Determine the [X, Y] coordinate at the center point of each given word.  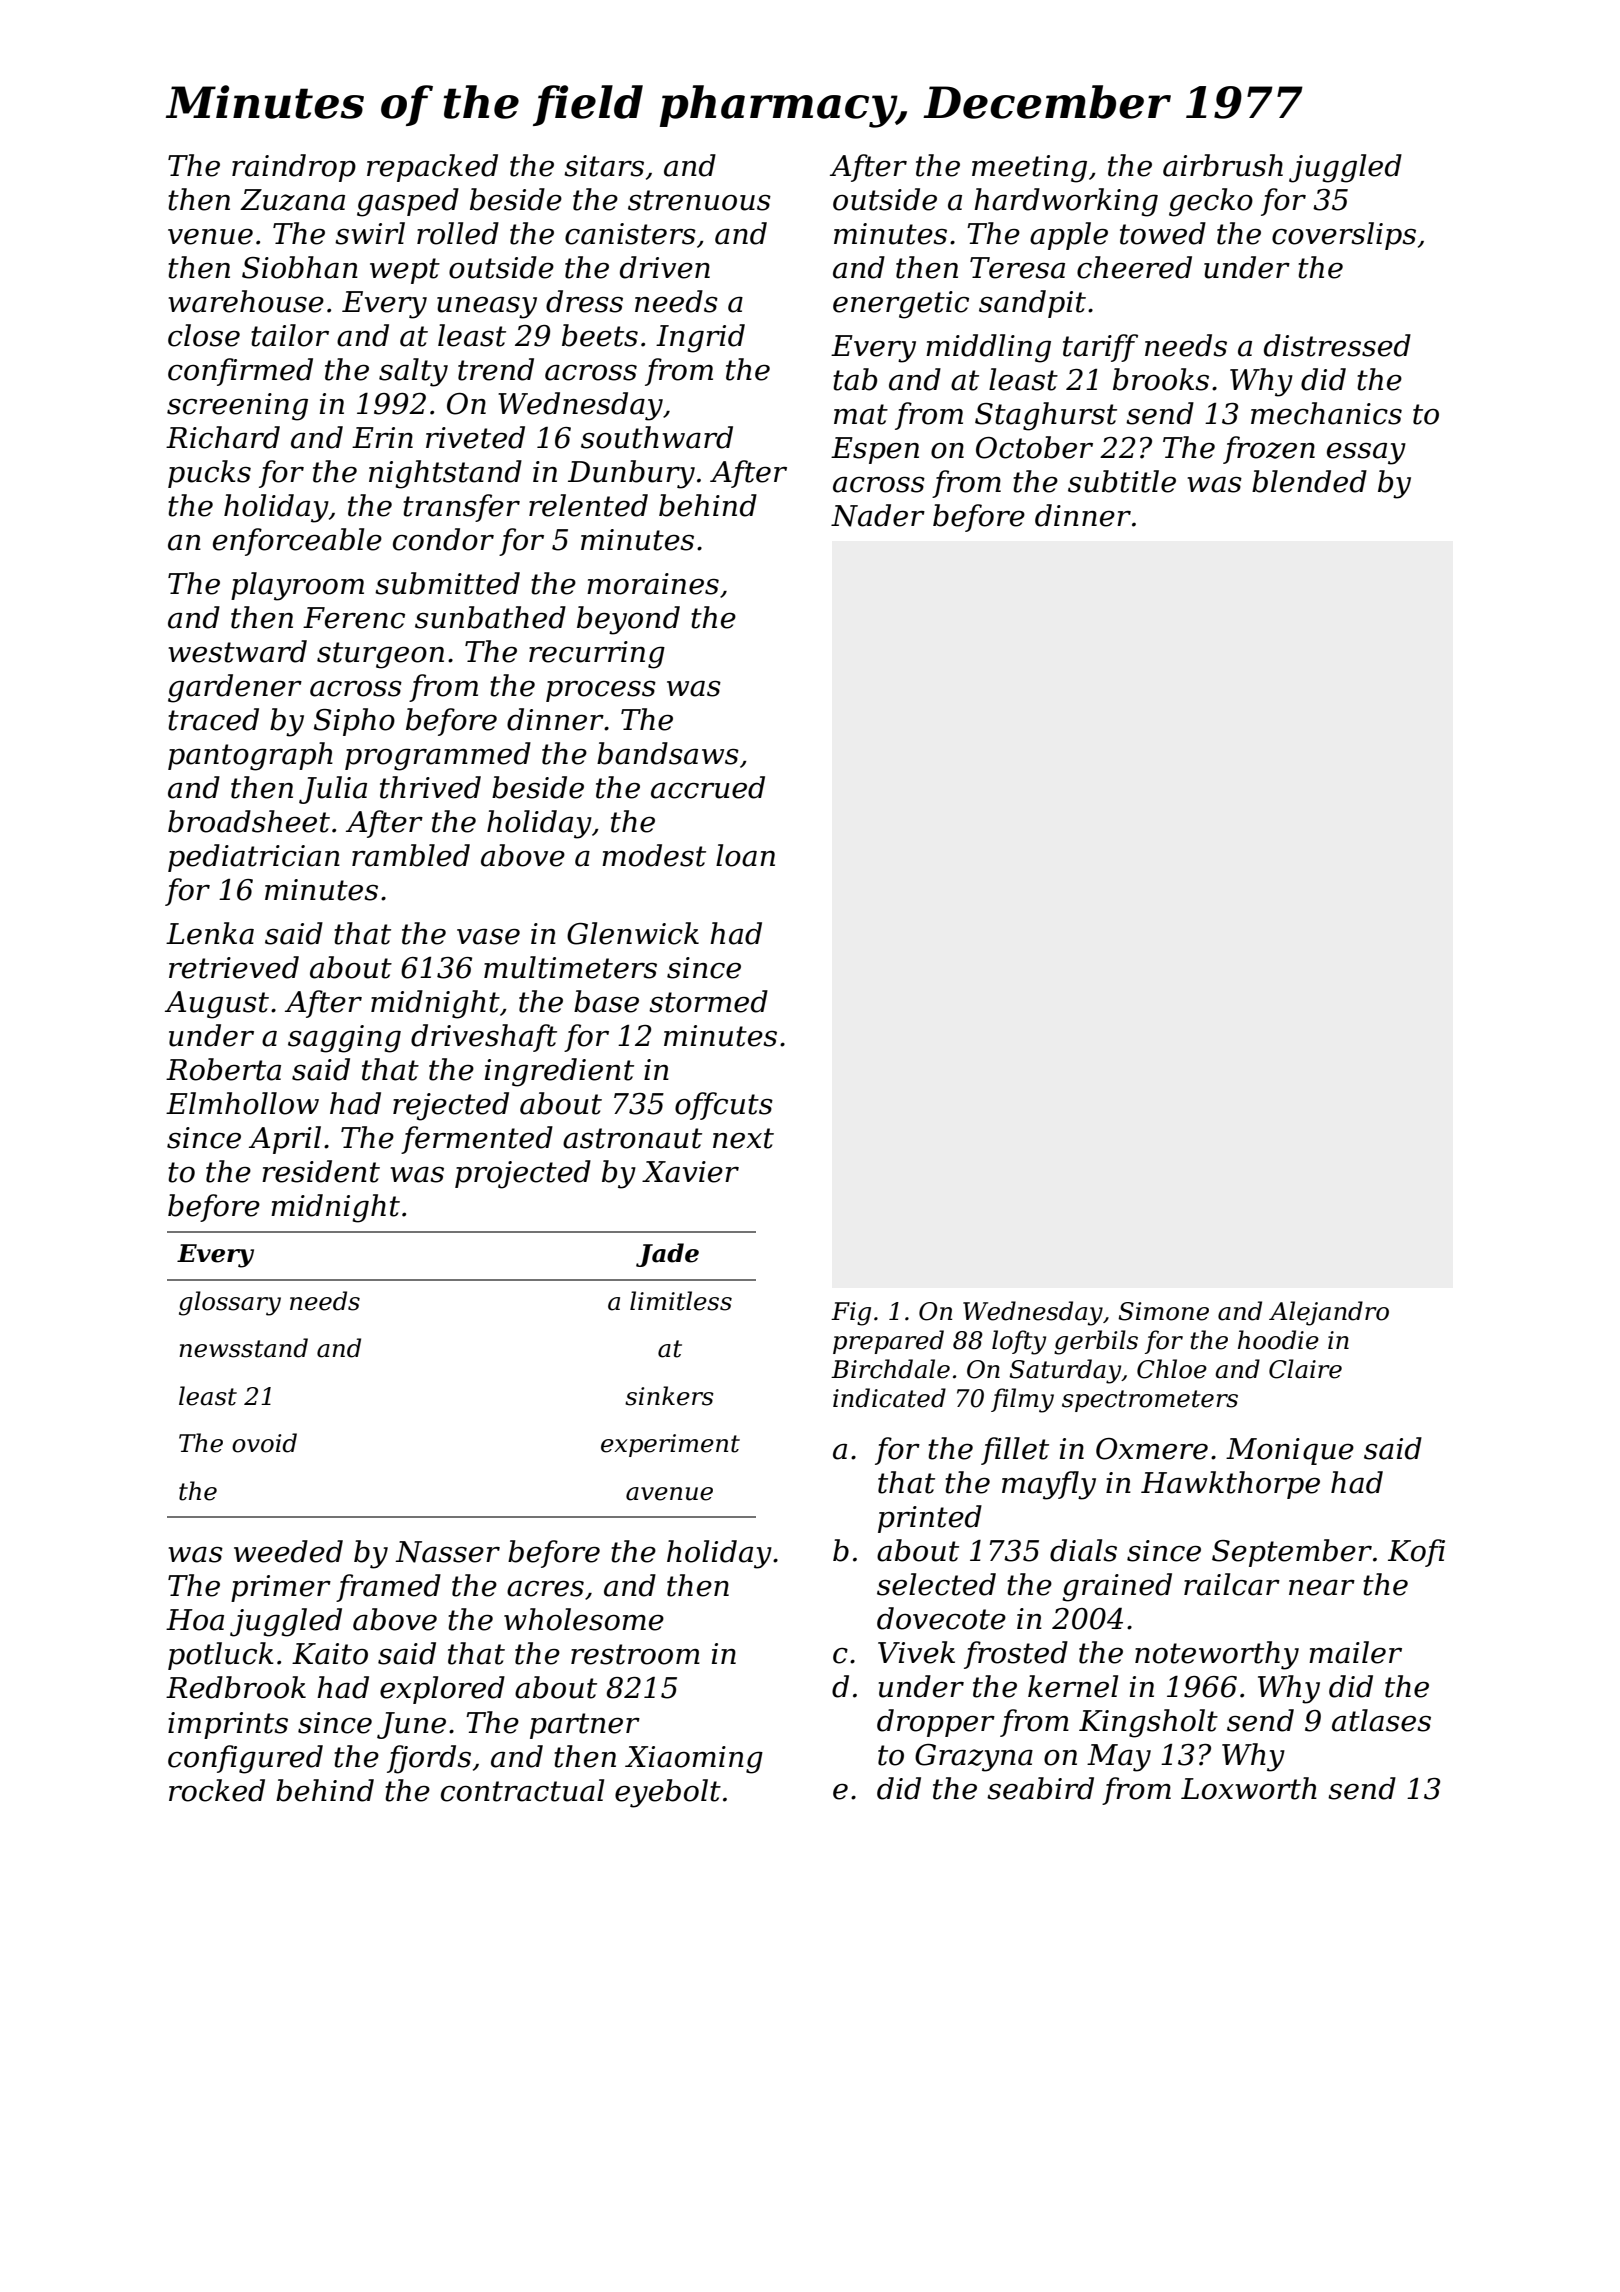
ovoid [264, 1443]
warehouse [246, 301]
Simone [1163, 1311]
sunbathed [490, 617]
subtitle [1122, 481]
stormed [708, 1001]
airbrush [1223, 165]
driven [665, 267]
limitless [681, 1301]
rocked [217, 1790]
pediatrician [254, 858]
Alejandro [1329, 1313]
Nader [878, 515]
